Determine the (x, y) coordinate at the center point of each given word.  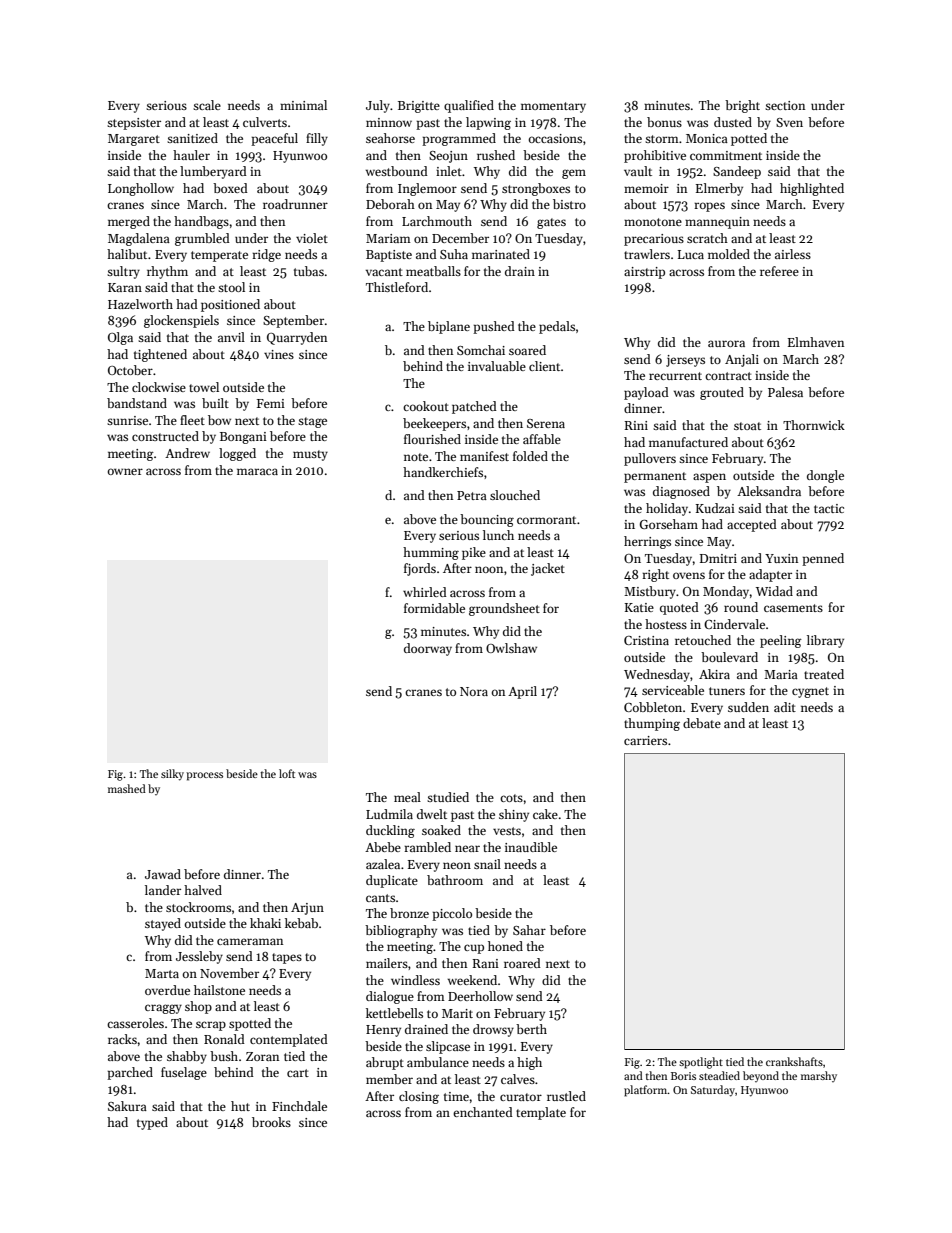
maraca (257, 471)
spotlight (701, 1063)
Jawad (163, 874)
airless (793, 254)
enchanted (483, 1112)
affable (542, 439)
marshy (819, 1076)
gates (551, 223)
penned (823, 559)
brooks (271, 1122)
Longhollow (141, 189)
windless (415, 980)
